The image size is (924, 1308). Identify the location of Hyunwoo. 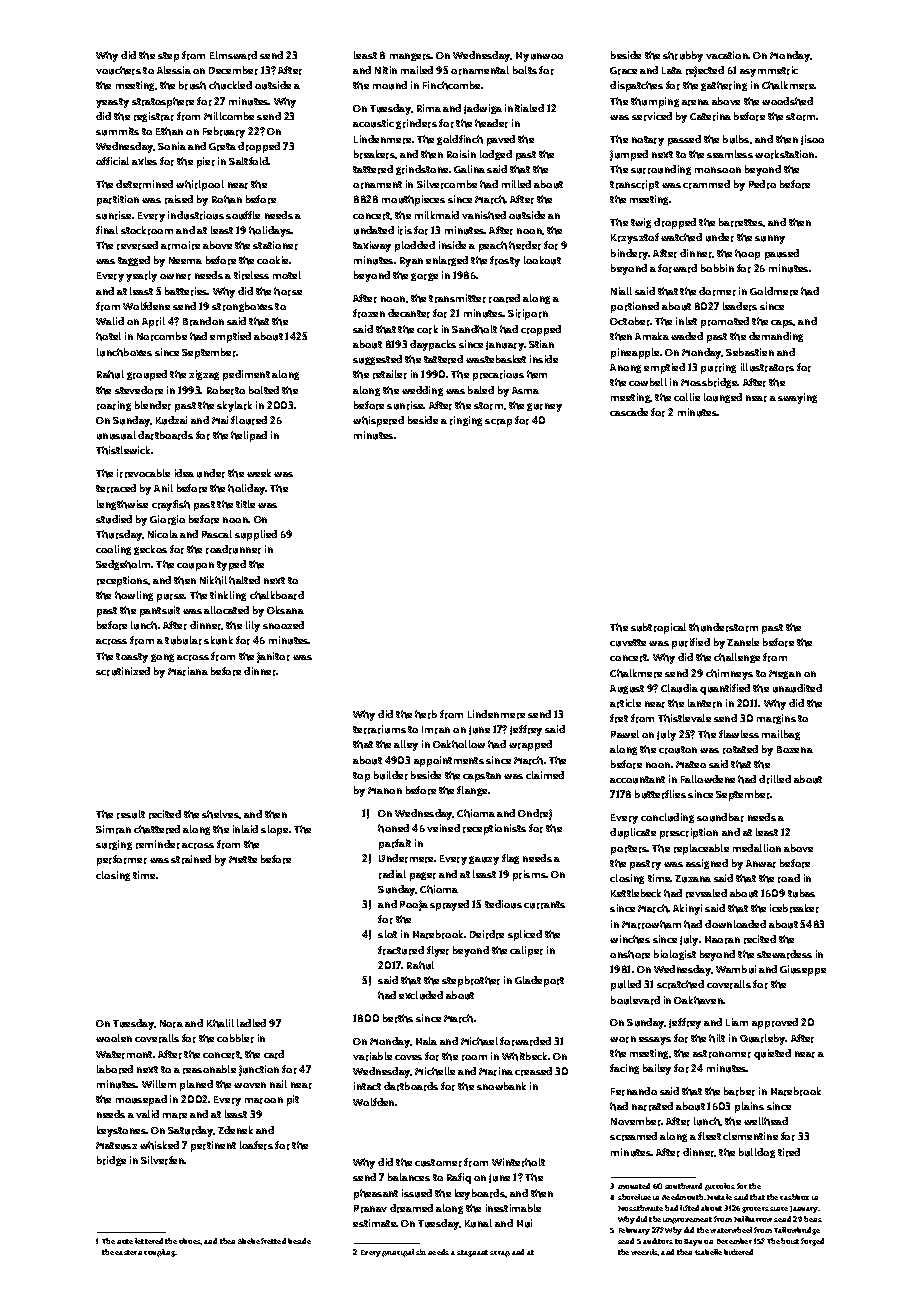
(539, 57).
